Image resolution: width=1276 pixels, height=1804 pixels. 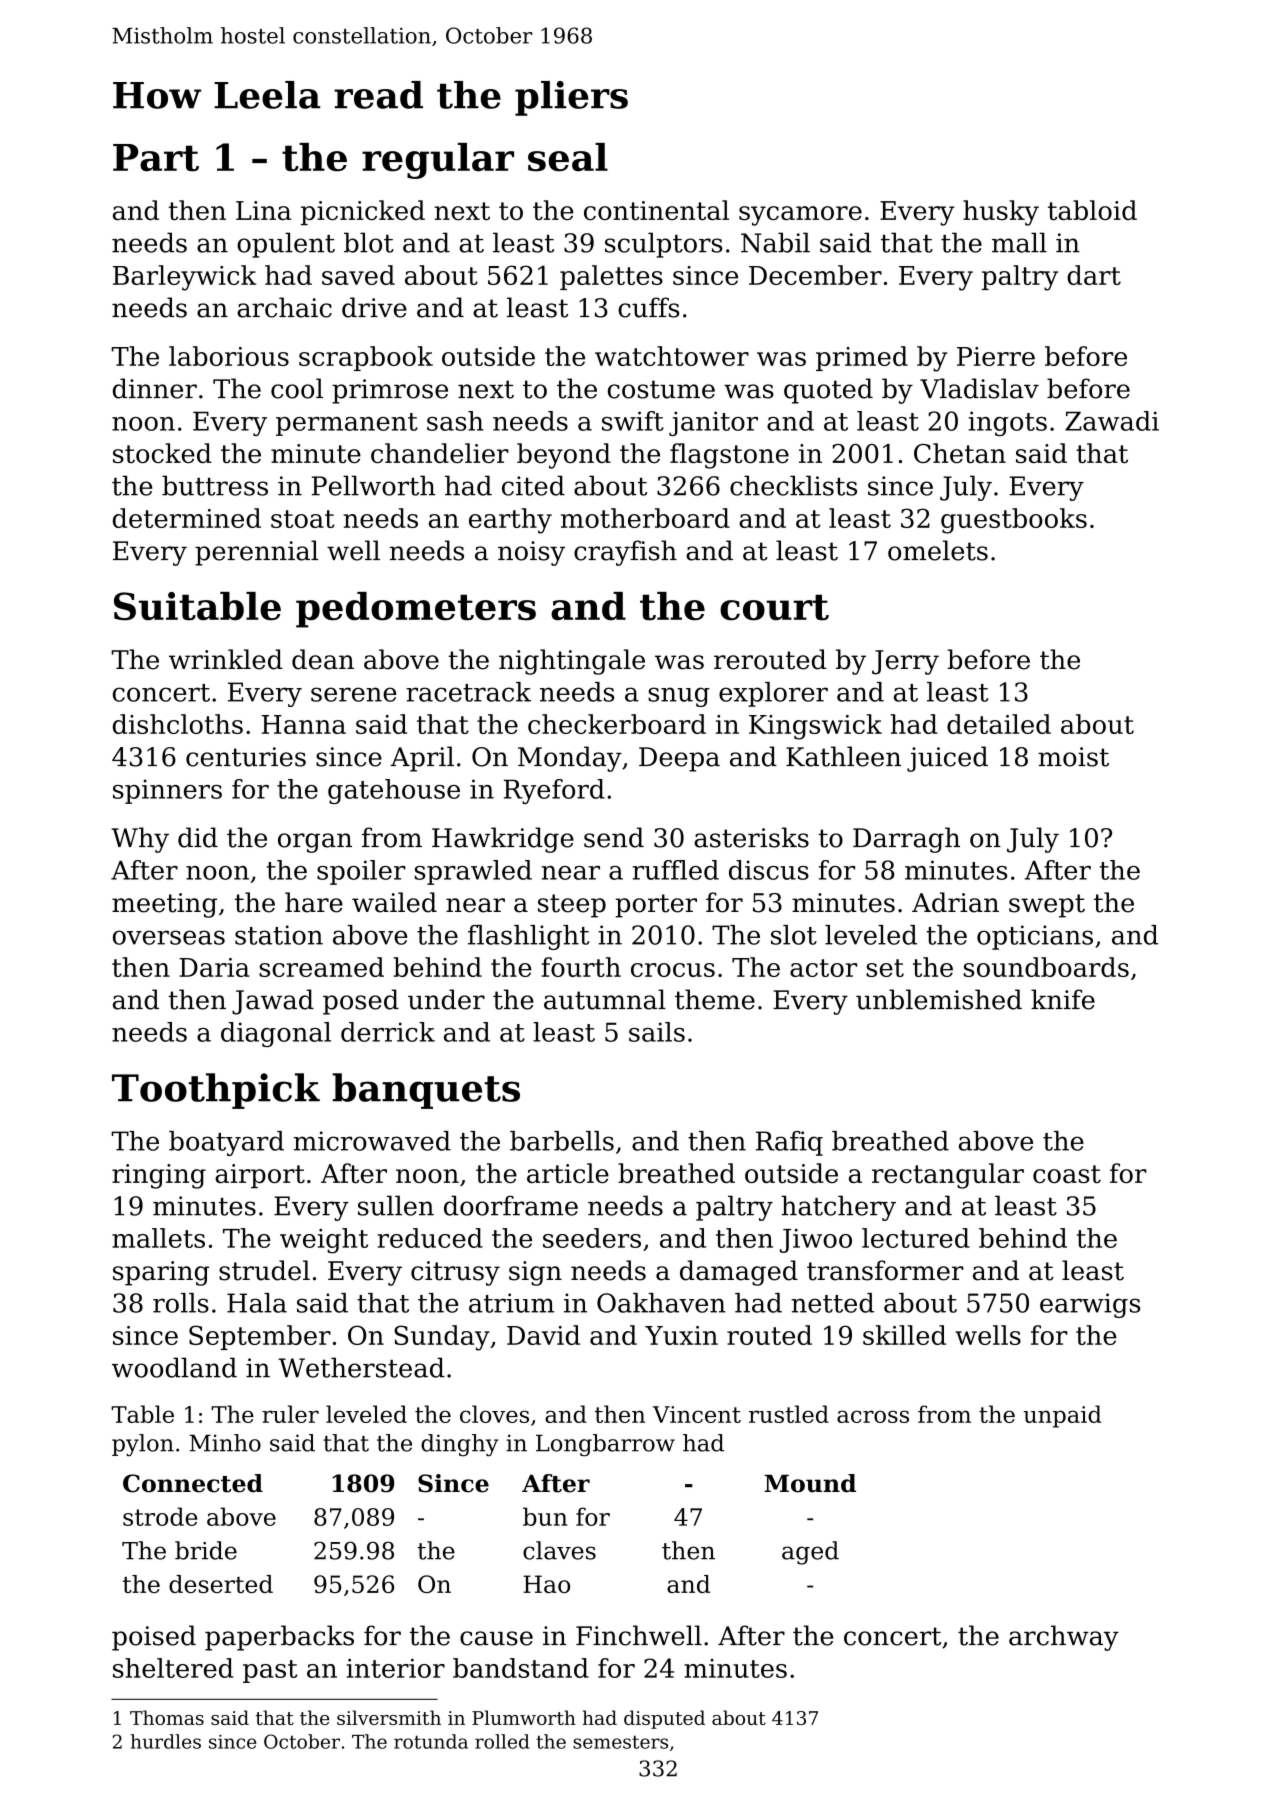 What do you see at coordinates (323, 659) in the screenshot?
I see `dean` at bounding box center [323, 659].
